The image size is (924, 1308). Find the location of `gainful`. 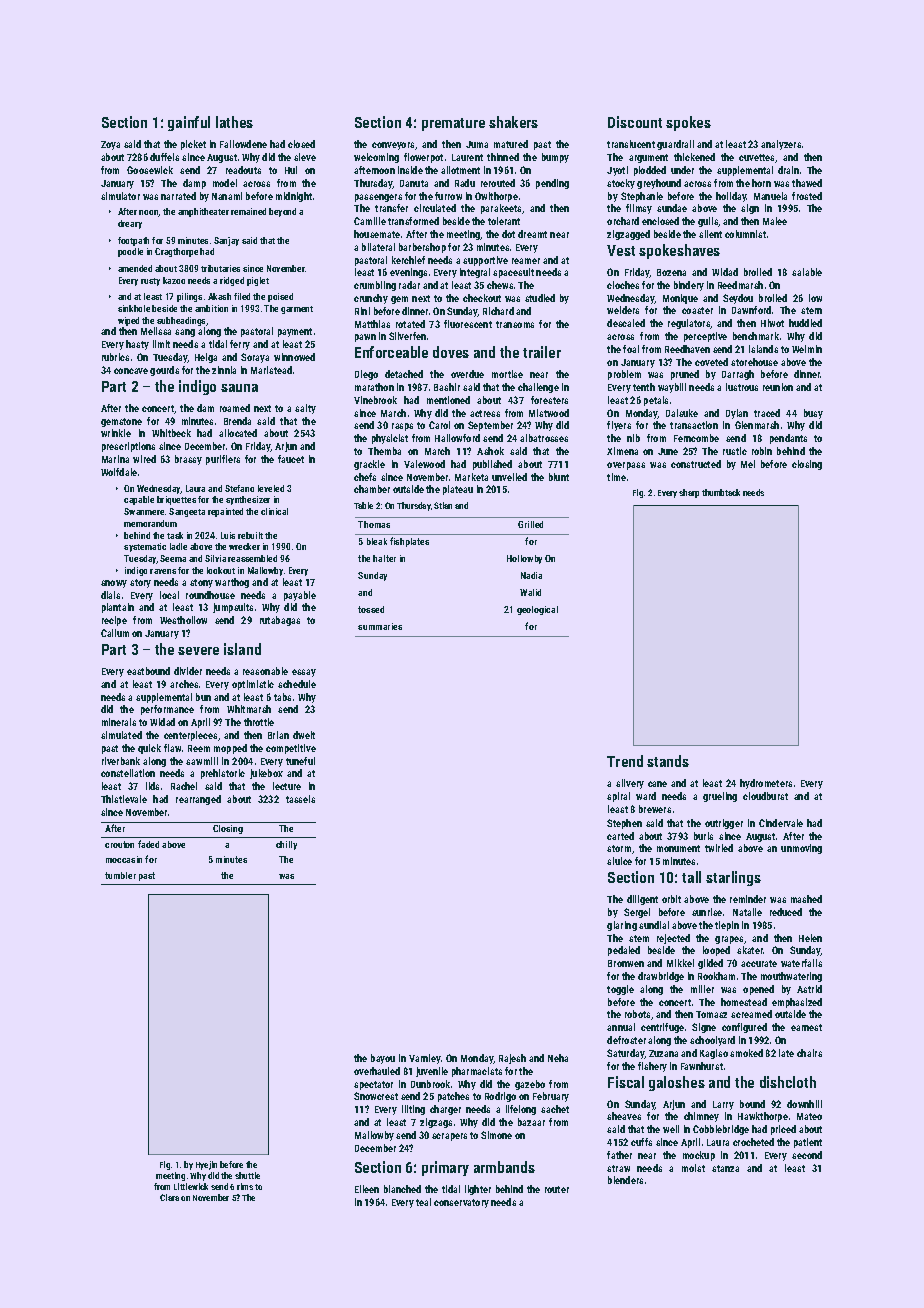

gainful is located at coordinates (189, 123).
